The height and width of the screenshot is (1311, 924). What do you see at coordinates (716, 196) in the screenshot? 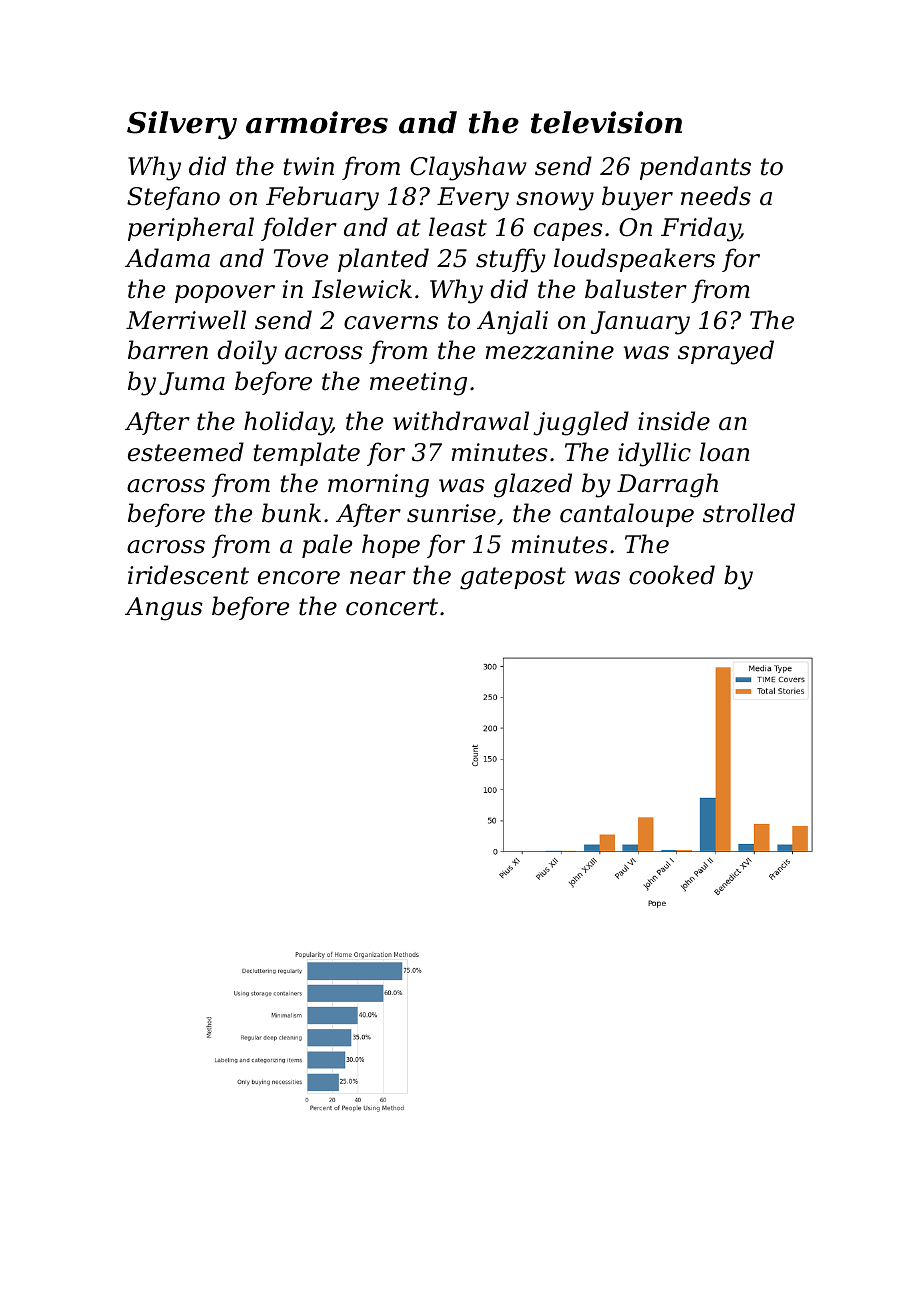
I see `needs` at bounding box center [716, 196].
